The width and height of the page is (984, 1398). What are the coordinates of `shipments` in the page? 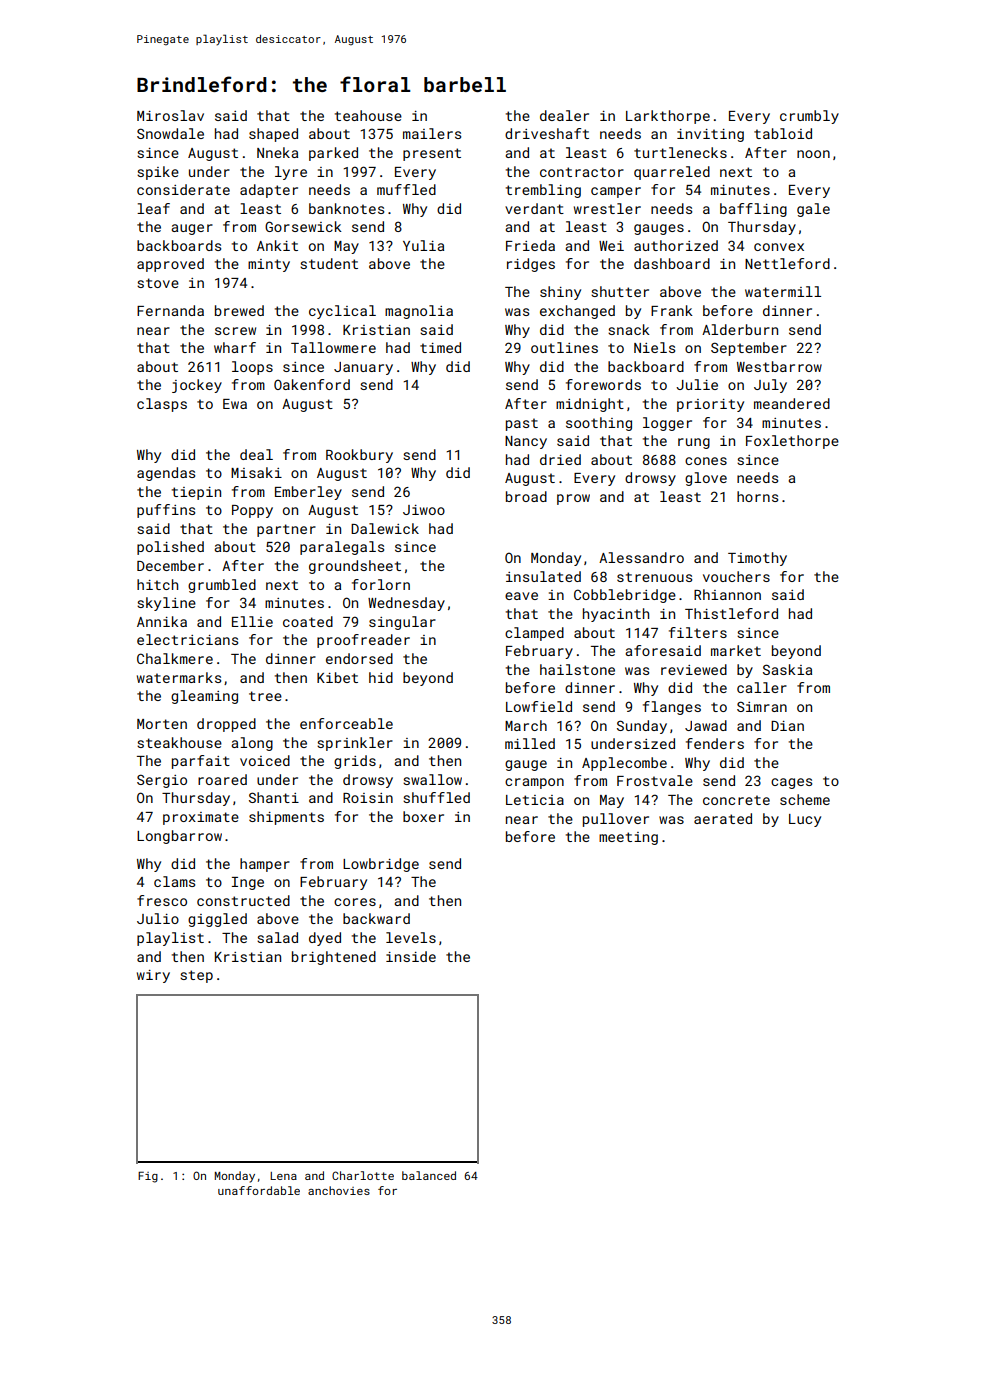 It's located at (286, 818).
